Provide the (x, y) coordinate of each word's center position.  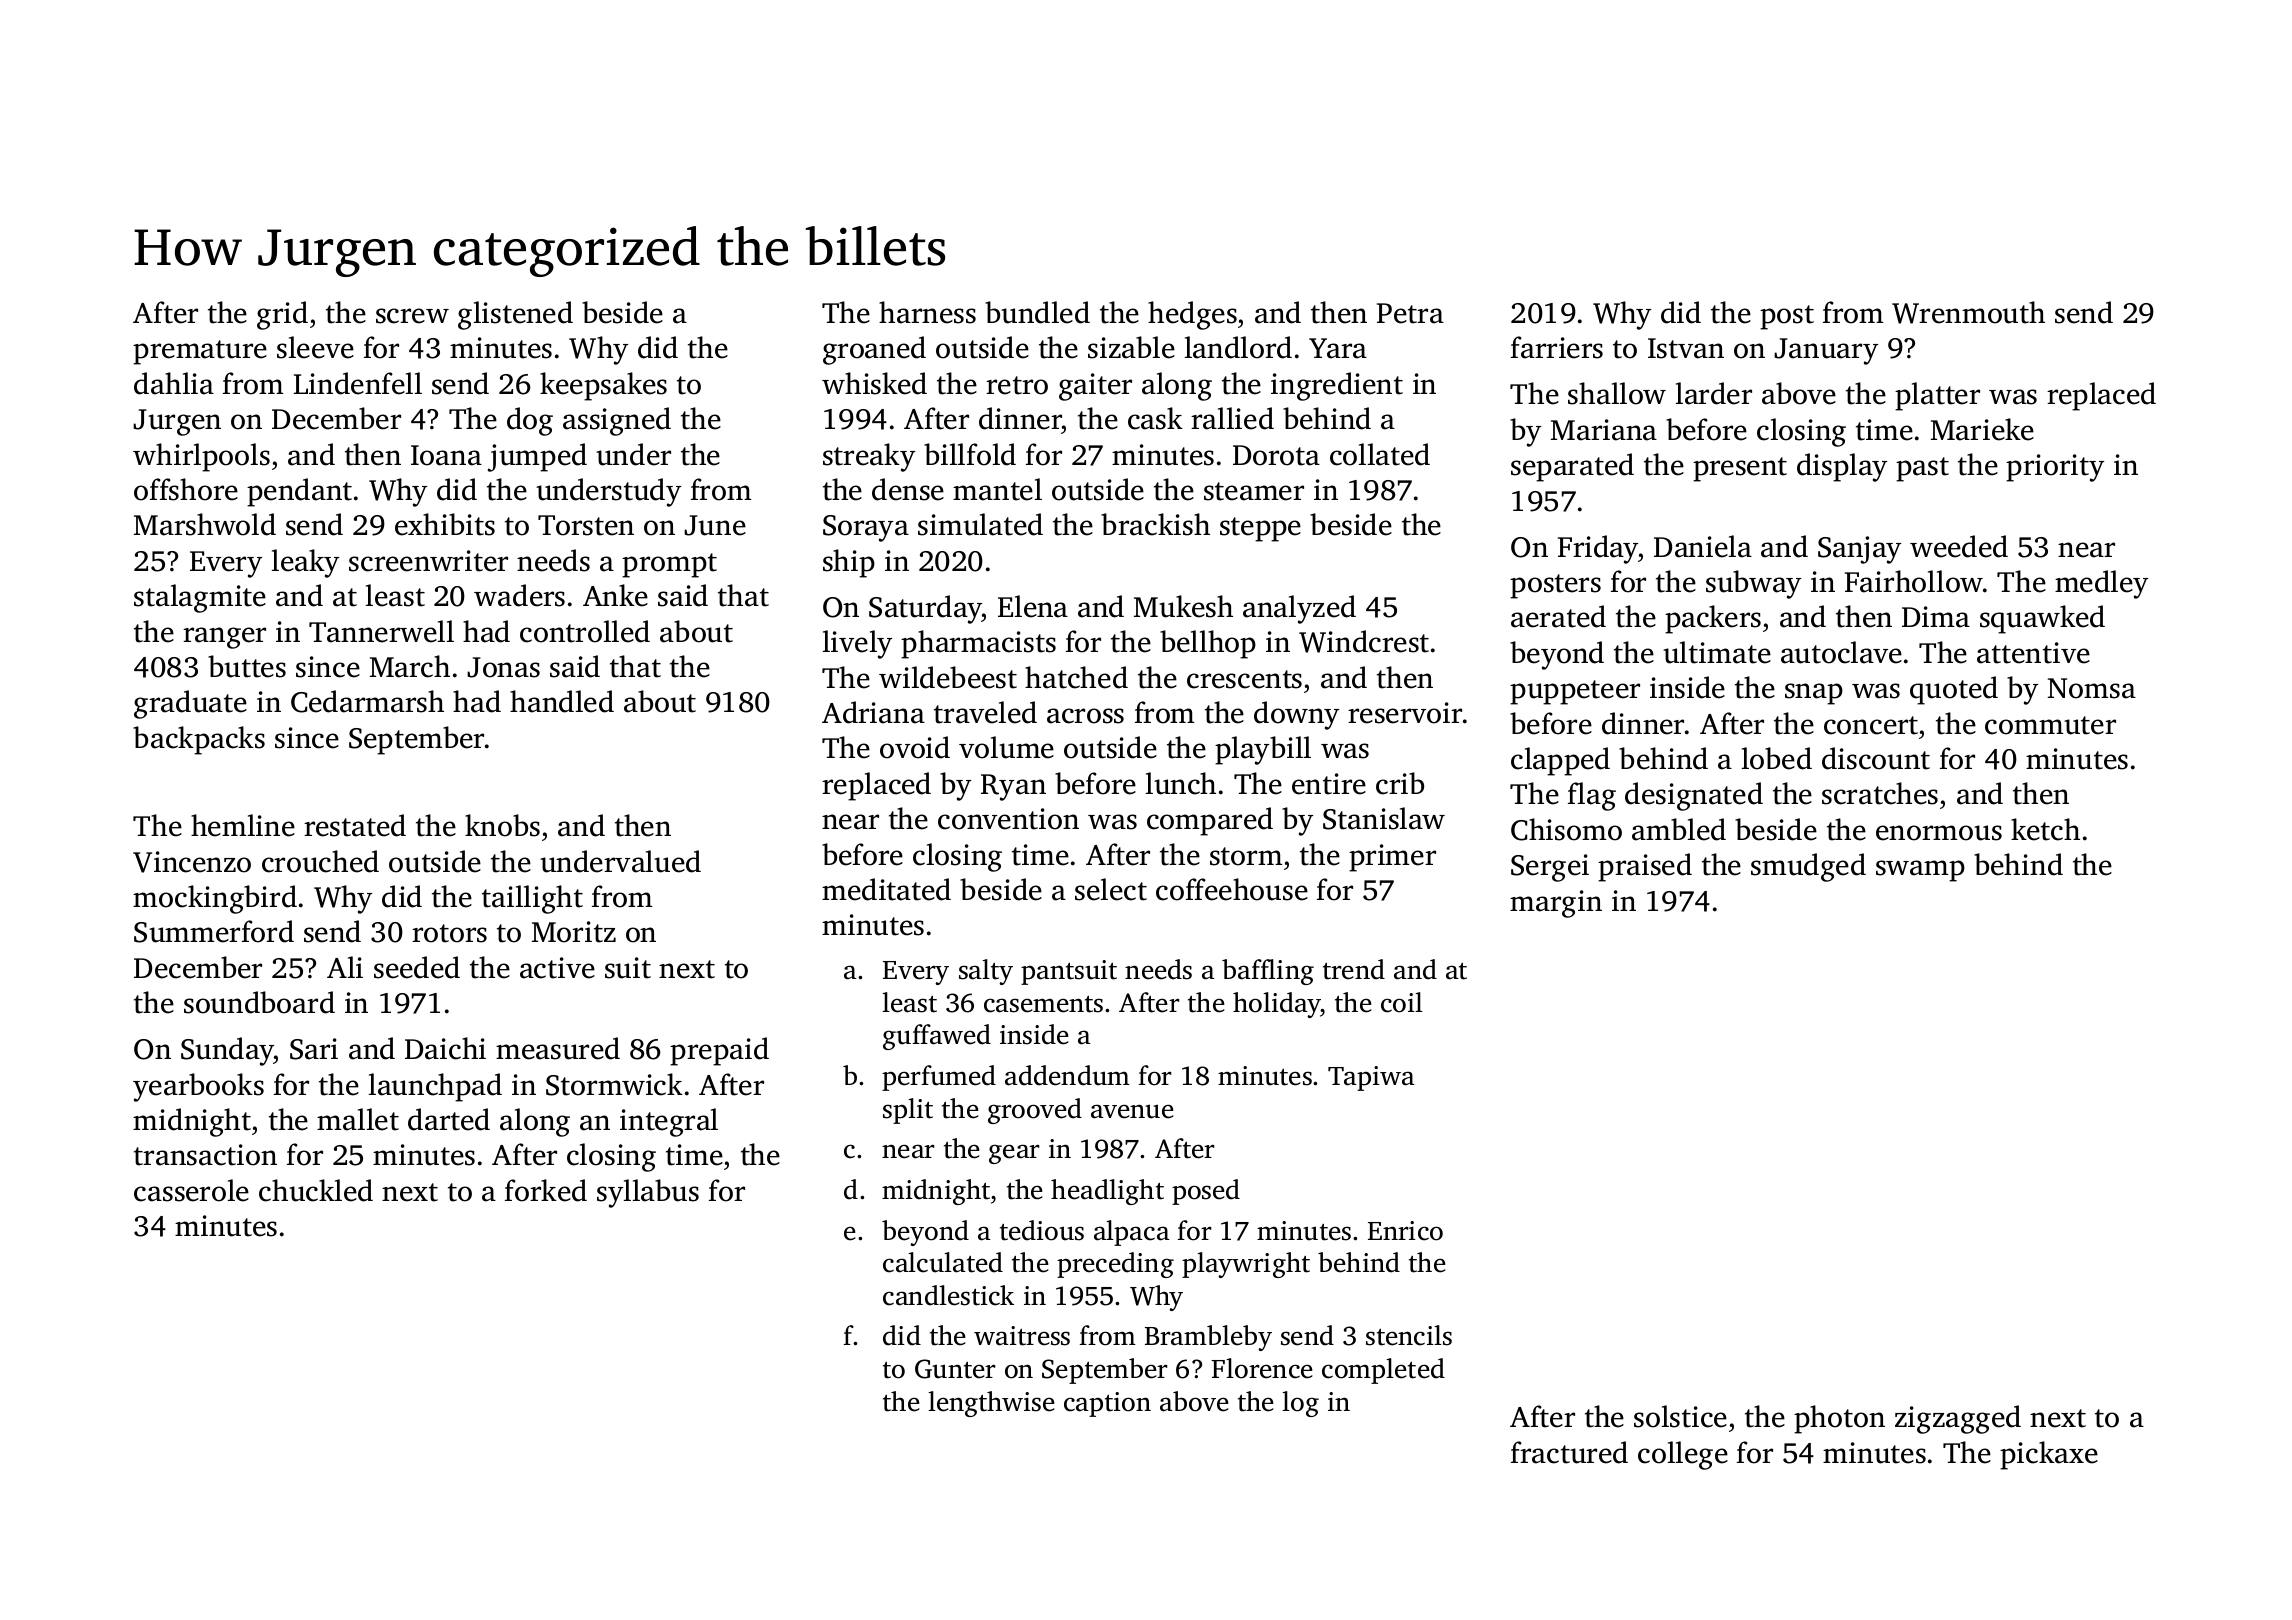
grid (282, 315)
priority (2055, 468)
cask (1155, 418)
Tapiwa (1371, 1078)
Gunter (955, 1369)
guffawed (937, 1037)
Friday (1598, 549)
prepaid (719, 1051)
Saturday (925, 609)
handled (562, 701)
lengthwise (991, 1404)
